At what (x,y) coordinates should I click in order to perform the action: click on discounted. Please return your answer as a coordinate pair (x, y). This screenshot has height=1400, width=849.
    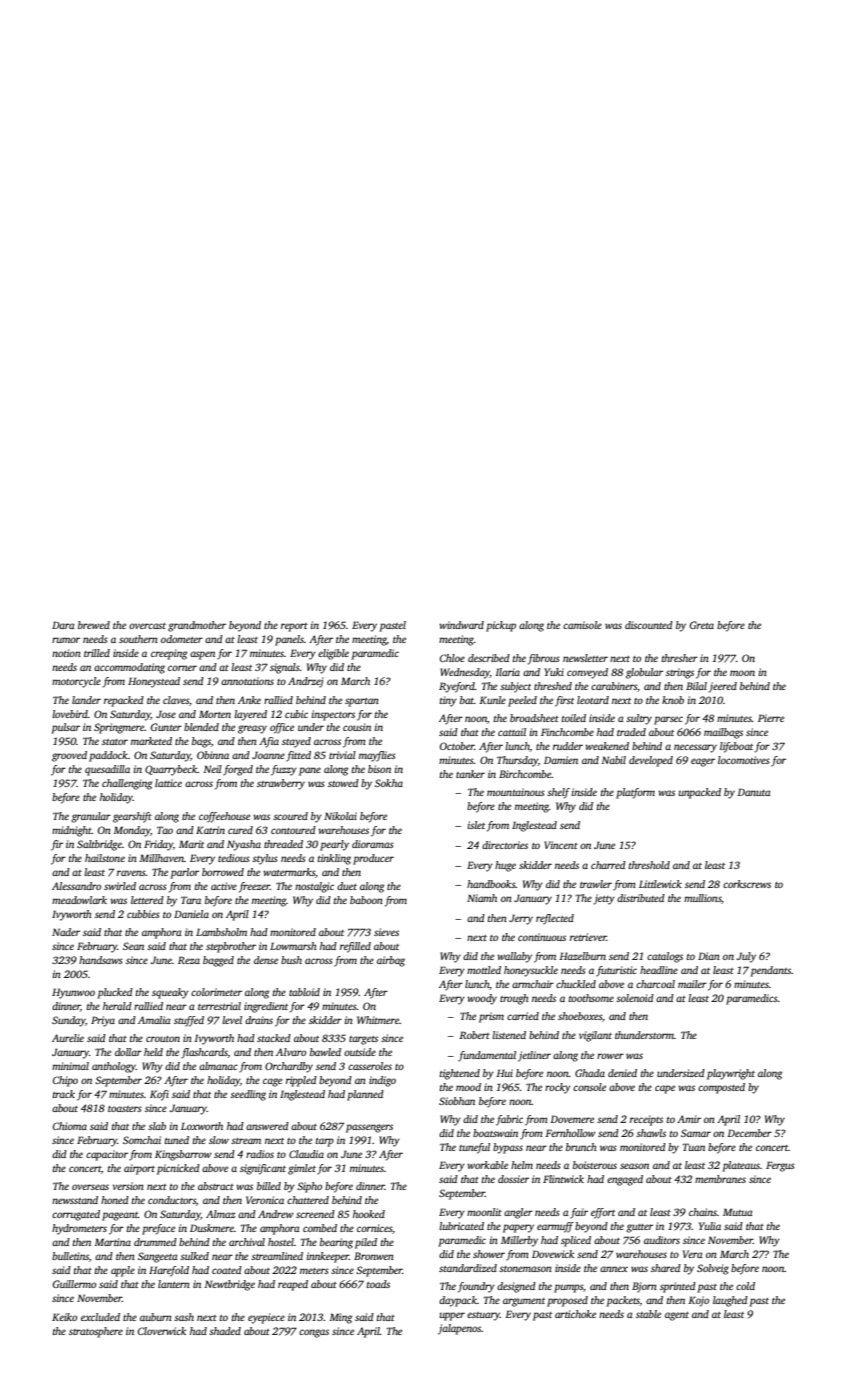
    Looking at the image, I should click on (649, 625).
